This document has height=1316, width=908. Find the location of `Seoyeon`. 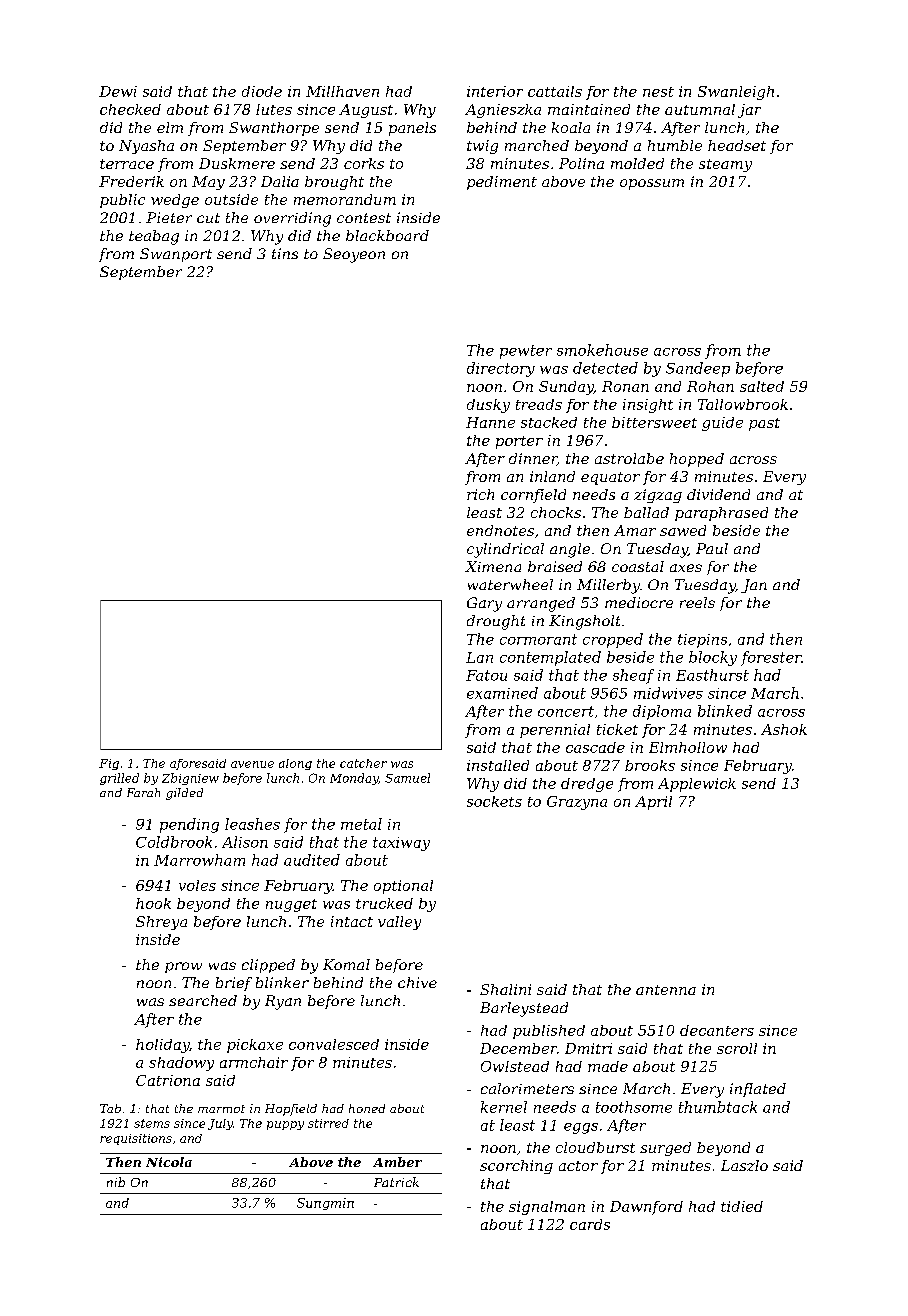

Seoyeon is located at coordinates (354, 255).
